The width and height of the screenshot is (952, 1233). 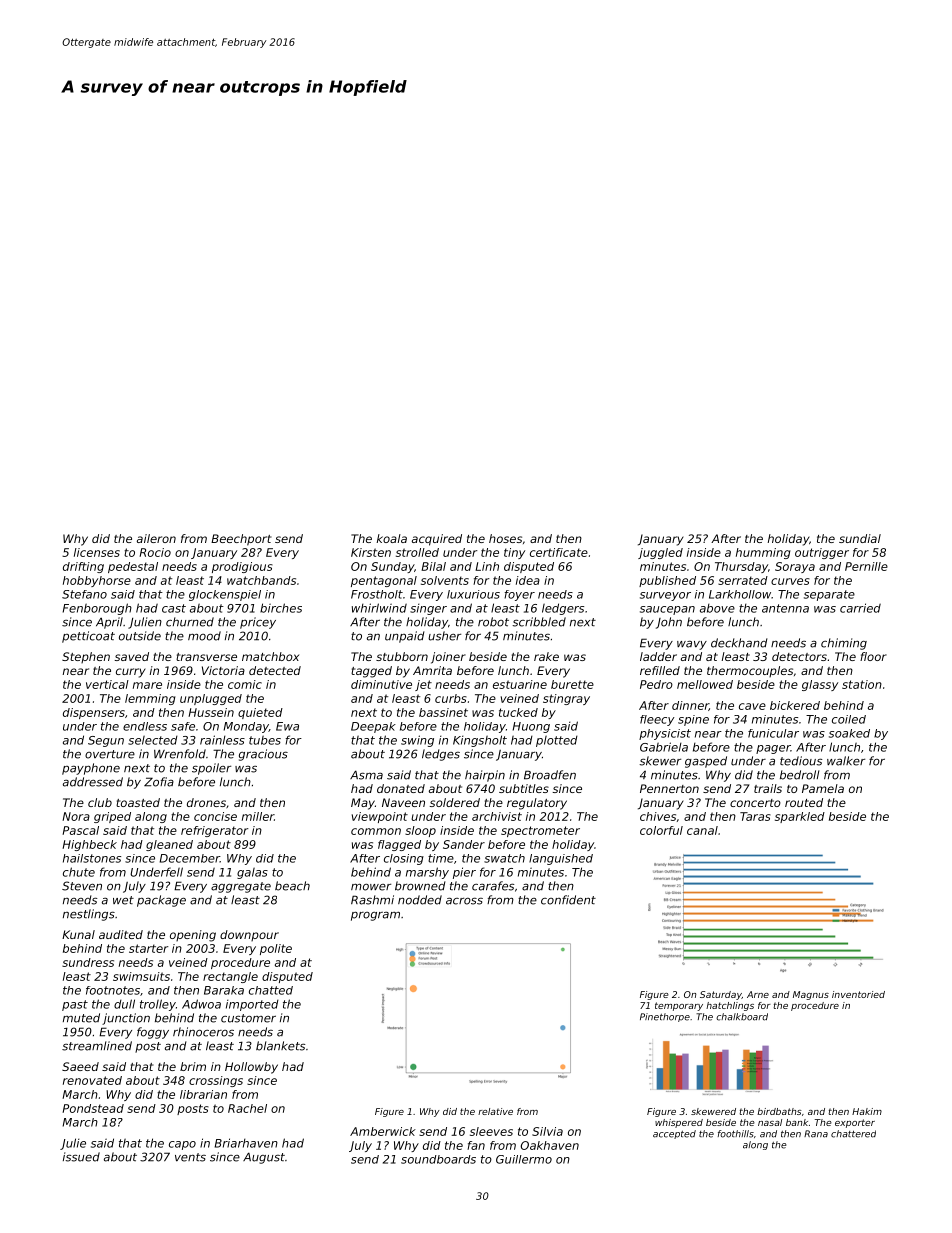 What do you see at coordinates (660, 553) in the screenshot?
I see `juggled` at bounding box center [660, 553].
